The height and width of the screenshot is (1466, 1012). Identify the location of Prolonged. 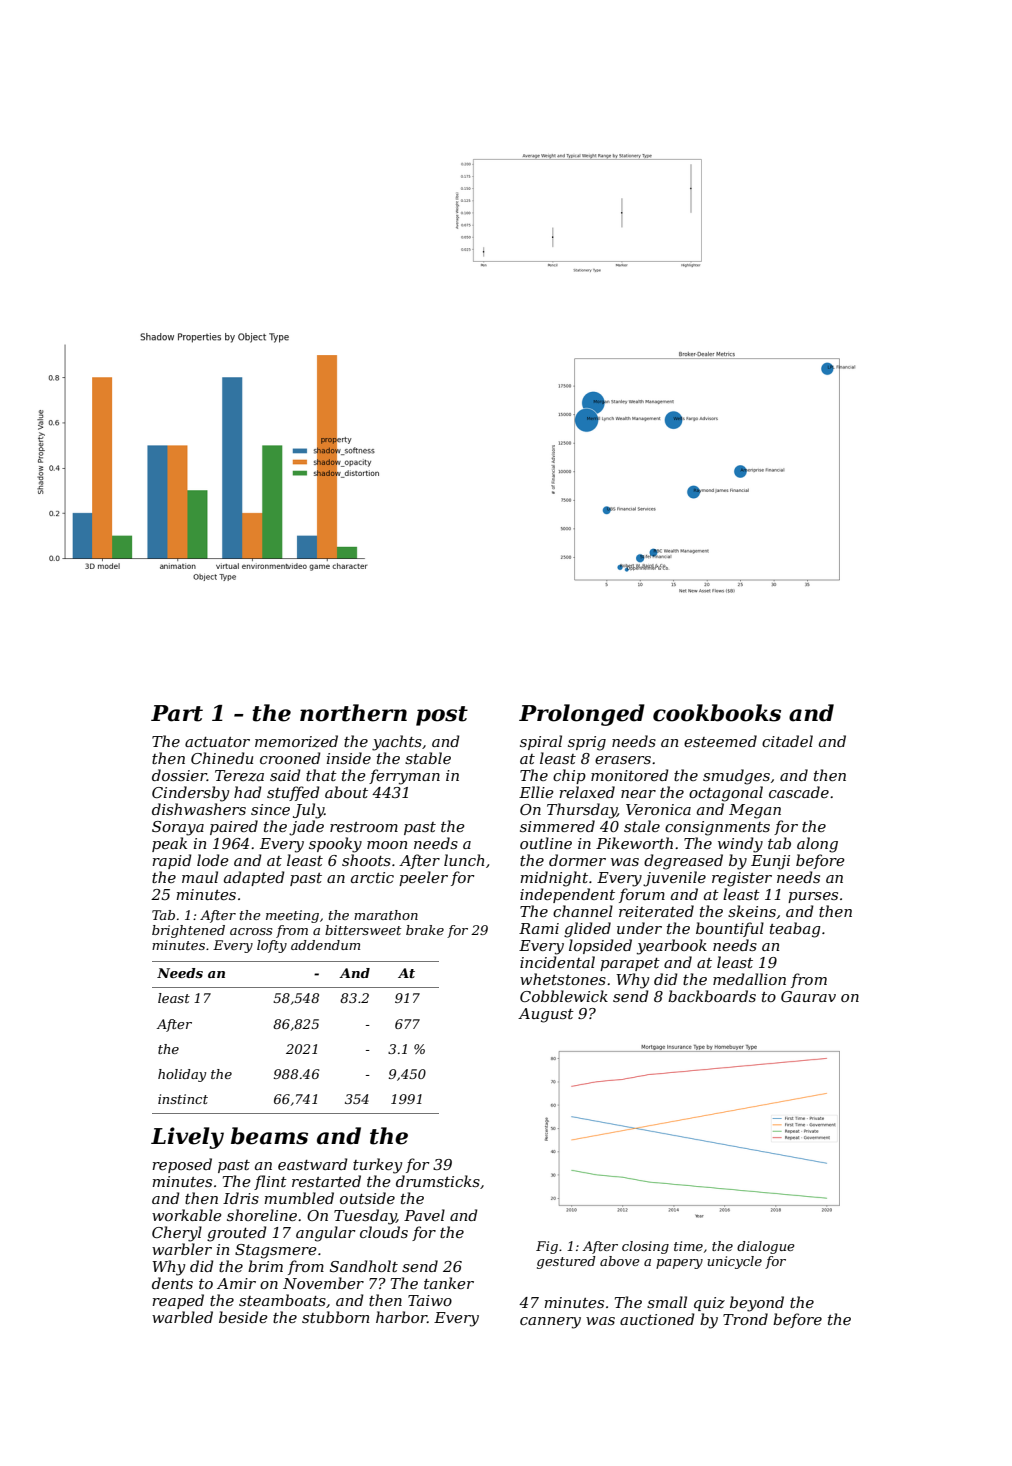
(582, 715).
